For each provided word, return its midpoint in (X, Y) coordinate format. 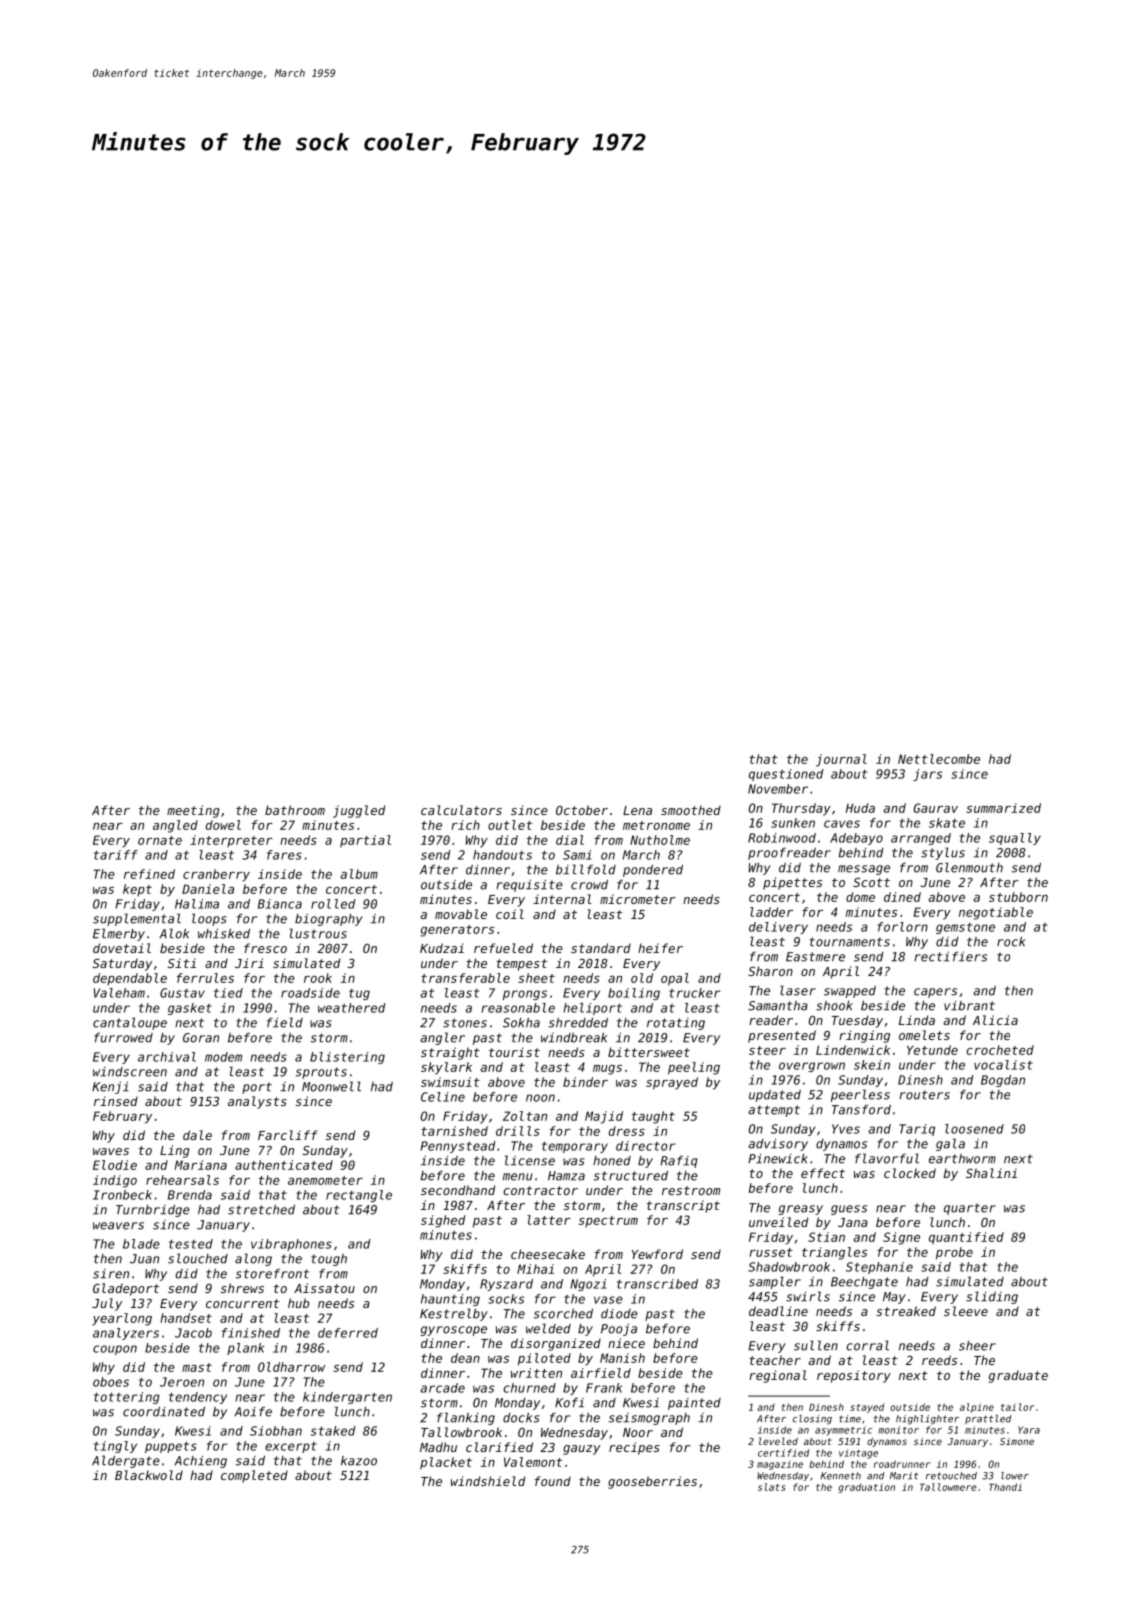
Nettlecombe (939, 759)
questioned (786, 775)
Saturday (122, 964)
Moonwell (331, 1086)
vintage (858, 1454)
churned (529, 1388)
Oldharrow (291, 1367)
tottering (127, 1398)
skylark (446, 1068)
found (553, 1481)
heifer (660, 948)
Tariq (917, 1130)
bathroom (295, 810)
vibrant (969, 1006)
